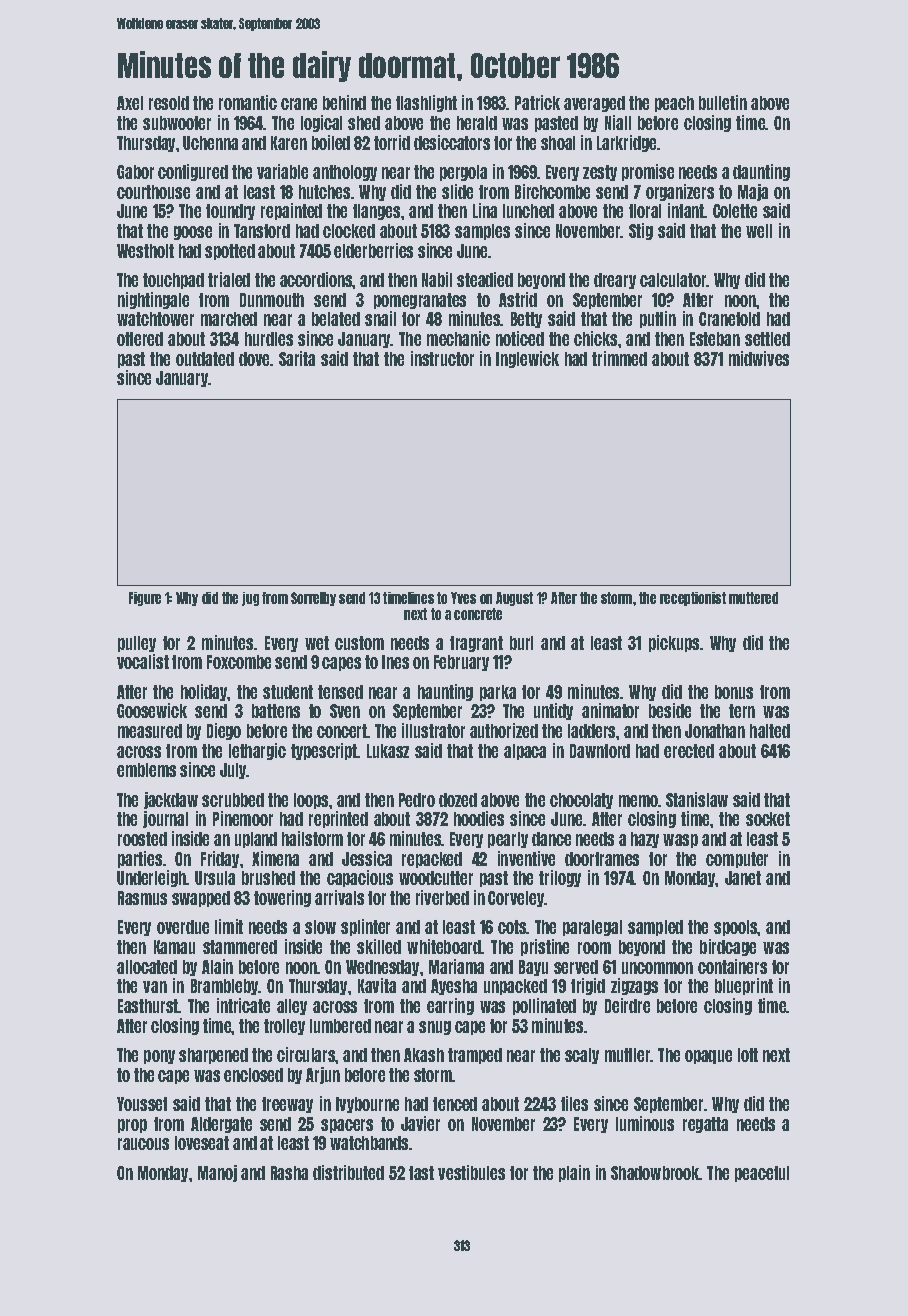  I want to click on bulletin, so click(723, 102).
